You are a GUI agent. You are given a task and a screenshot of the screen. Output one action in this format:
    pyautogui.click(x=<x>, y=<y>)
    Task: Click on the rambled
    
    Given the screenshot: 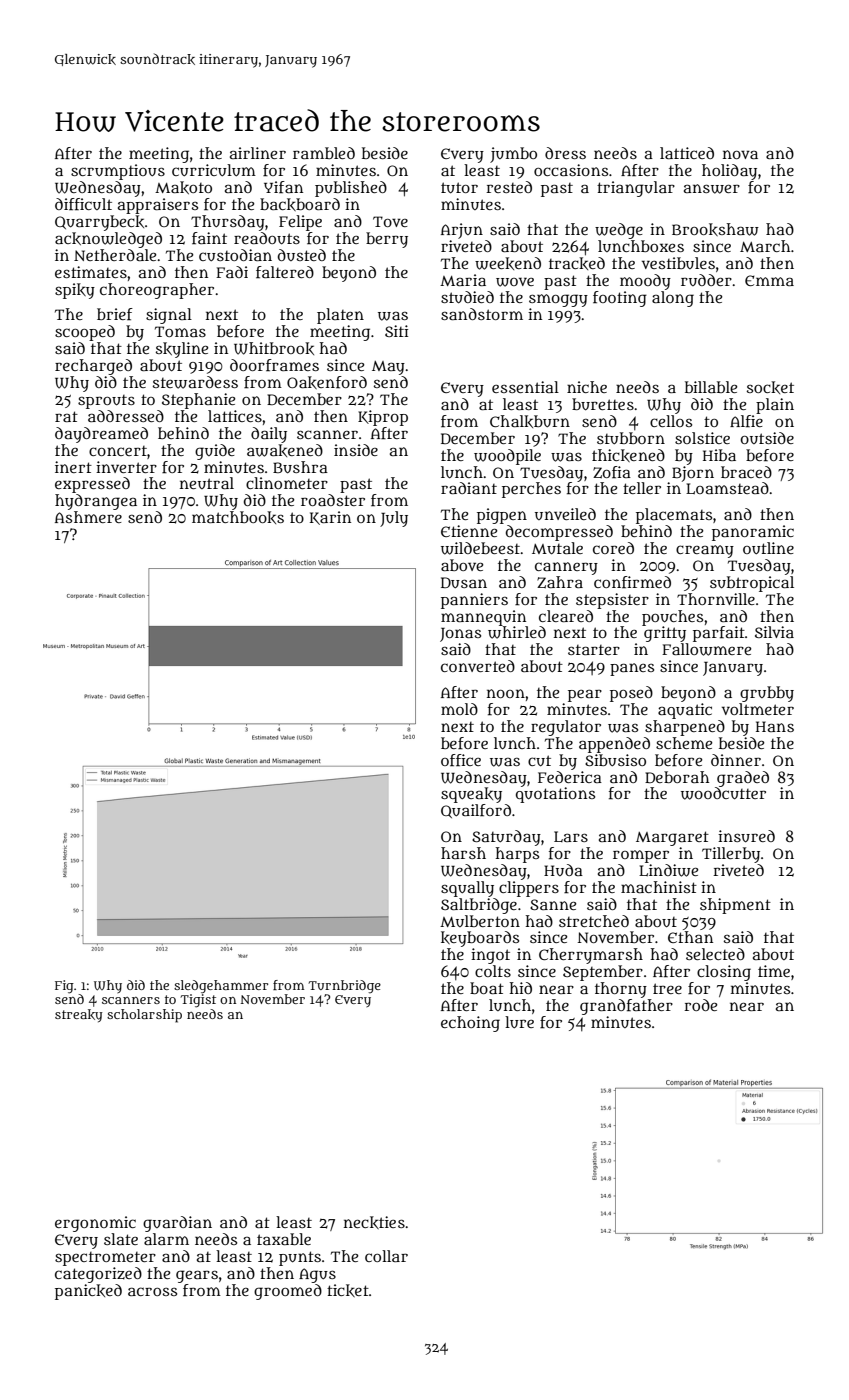 What is the action you would take?
    pyautogui.click(x=324, y=153)
